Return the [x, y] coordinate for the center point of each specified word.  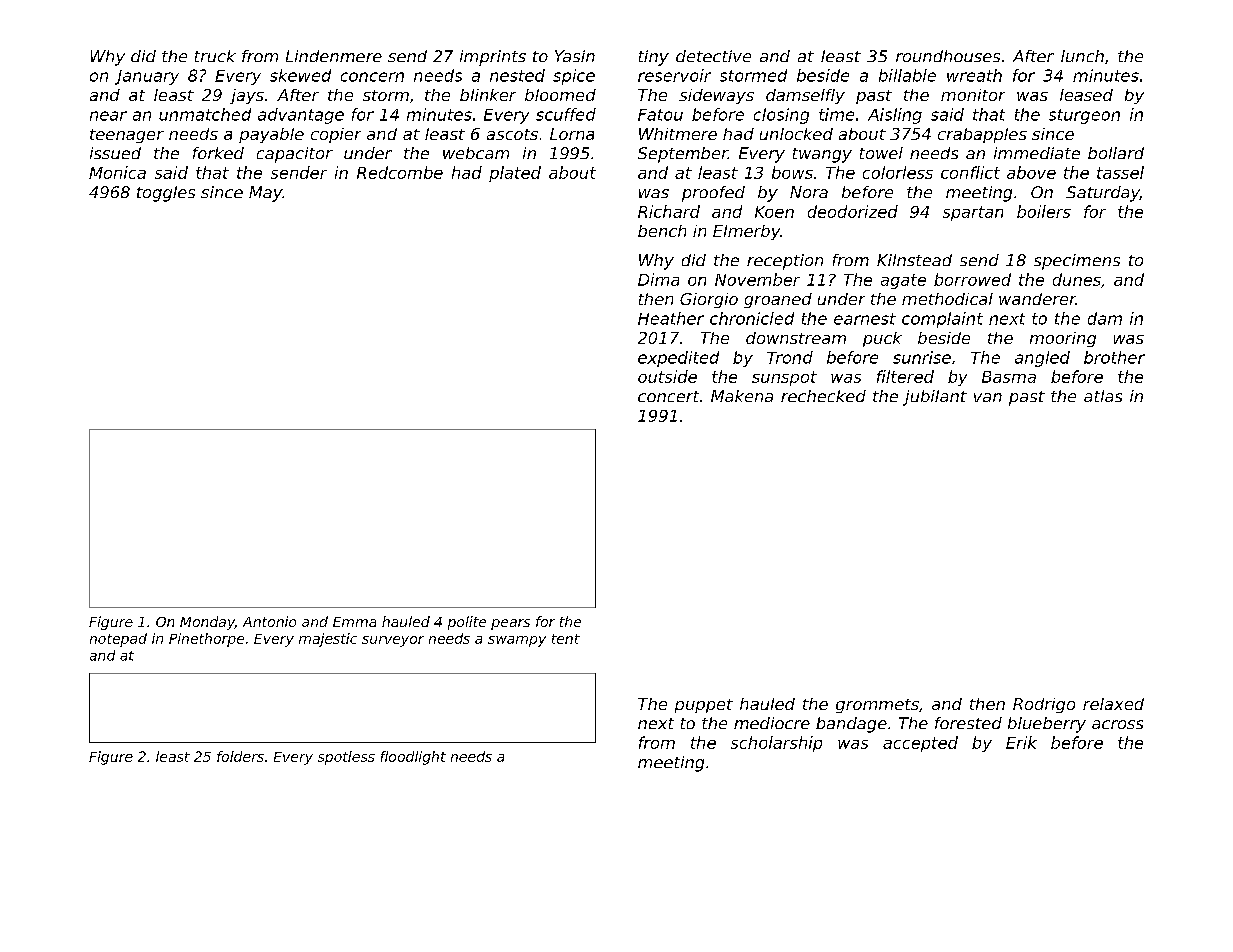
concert [668, 396]
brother [1114, 357]
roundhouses [948, 56]
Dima [658, 279]
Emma [354, 622]
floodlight [413, 758]
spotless [346, 758]
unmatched [205, 114]
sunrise [922, 357]
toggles [166, 194]
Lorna [572, 134]
